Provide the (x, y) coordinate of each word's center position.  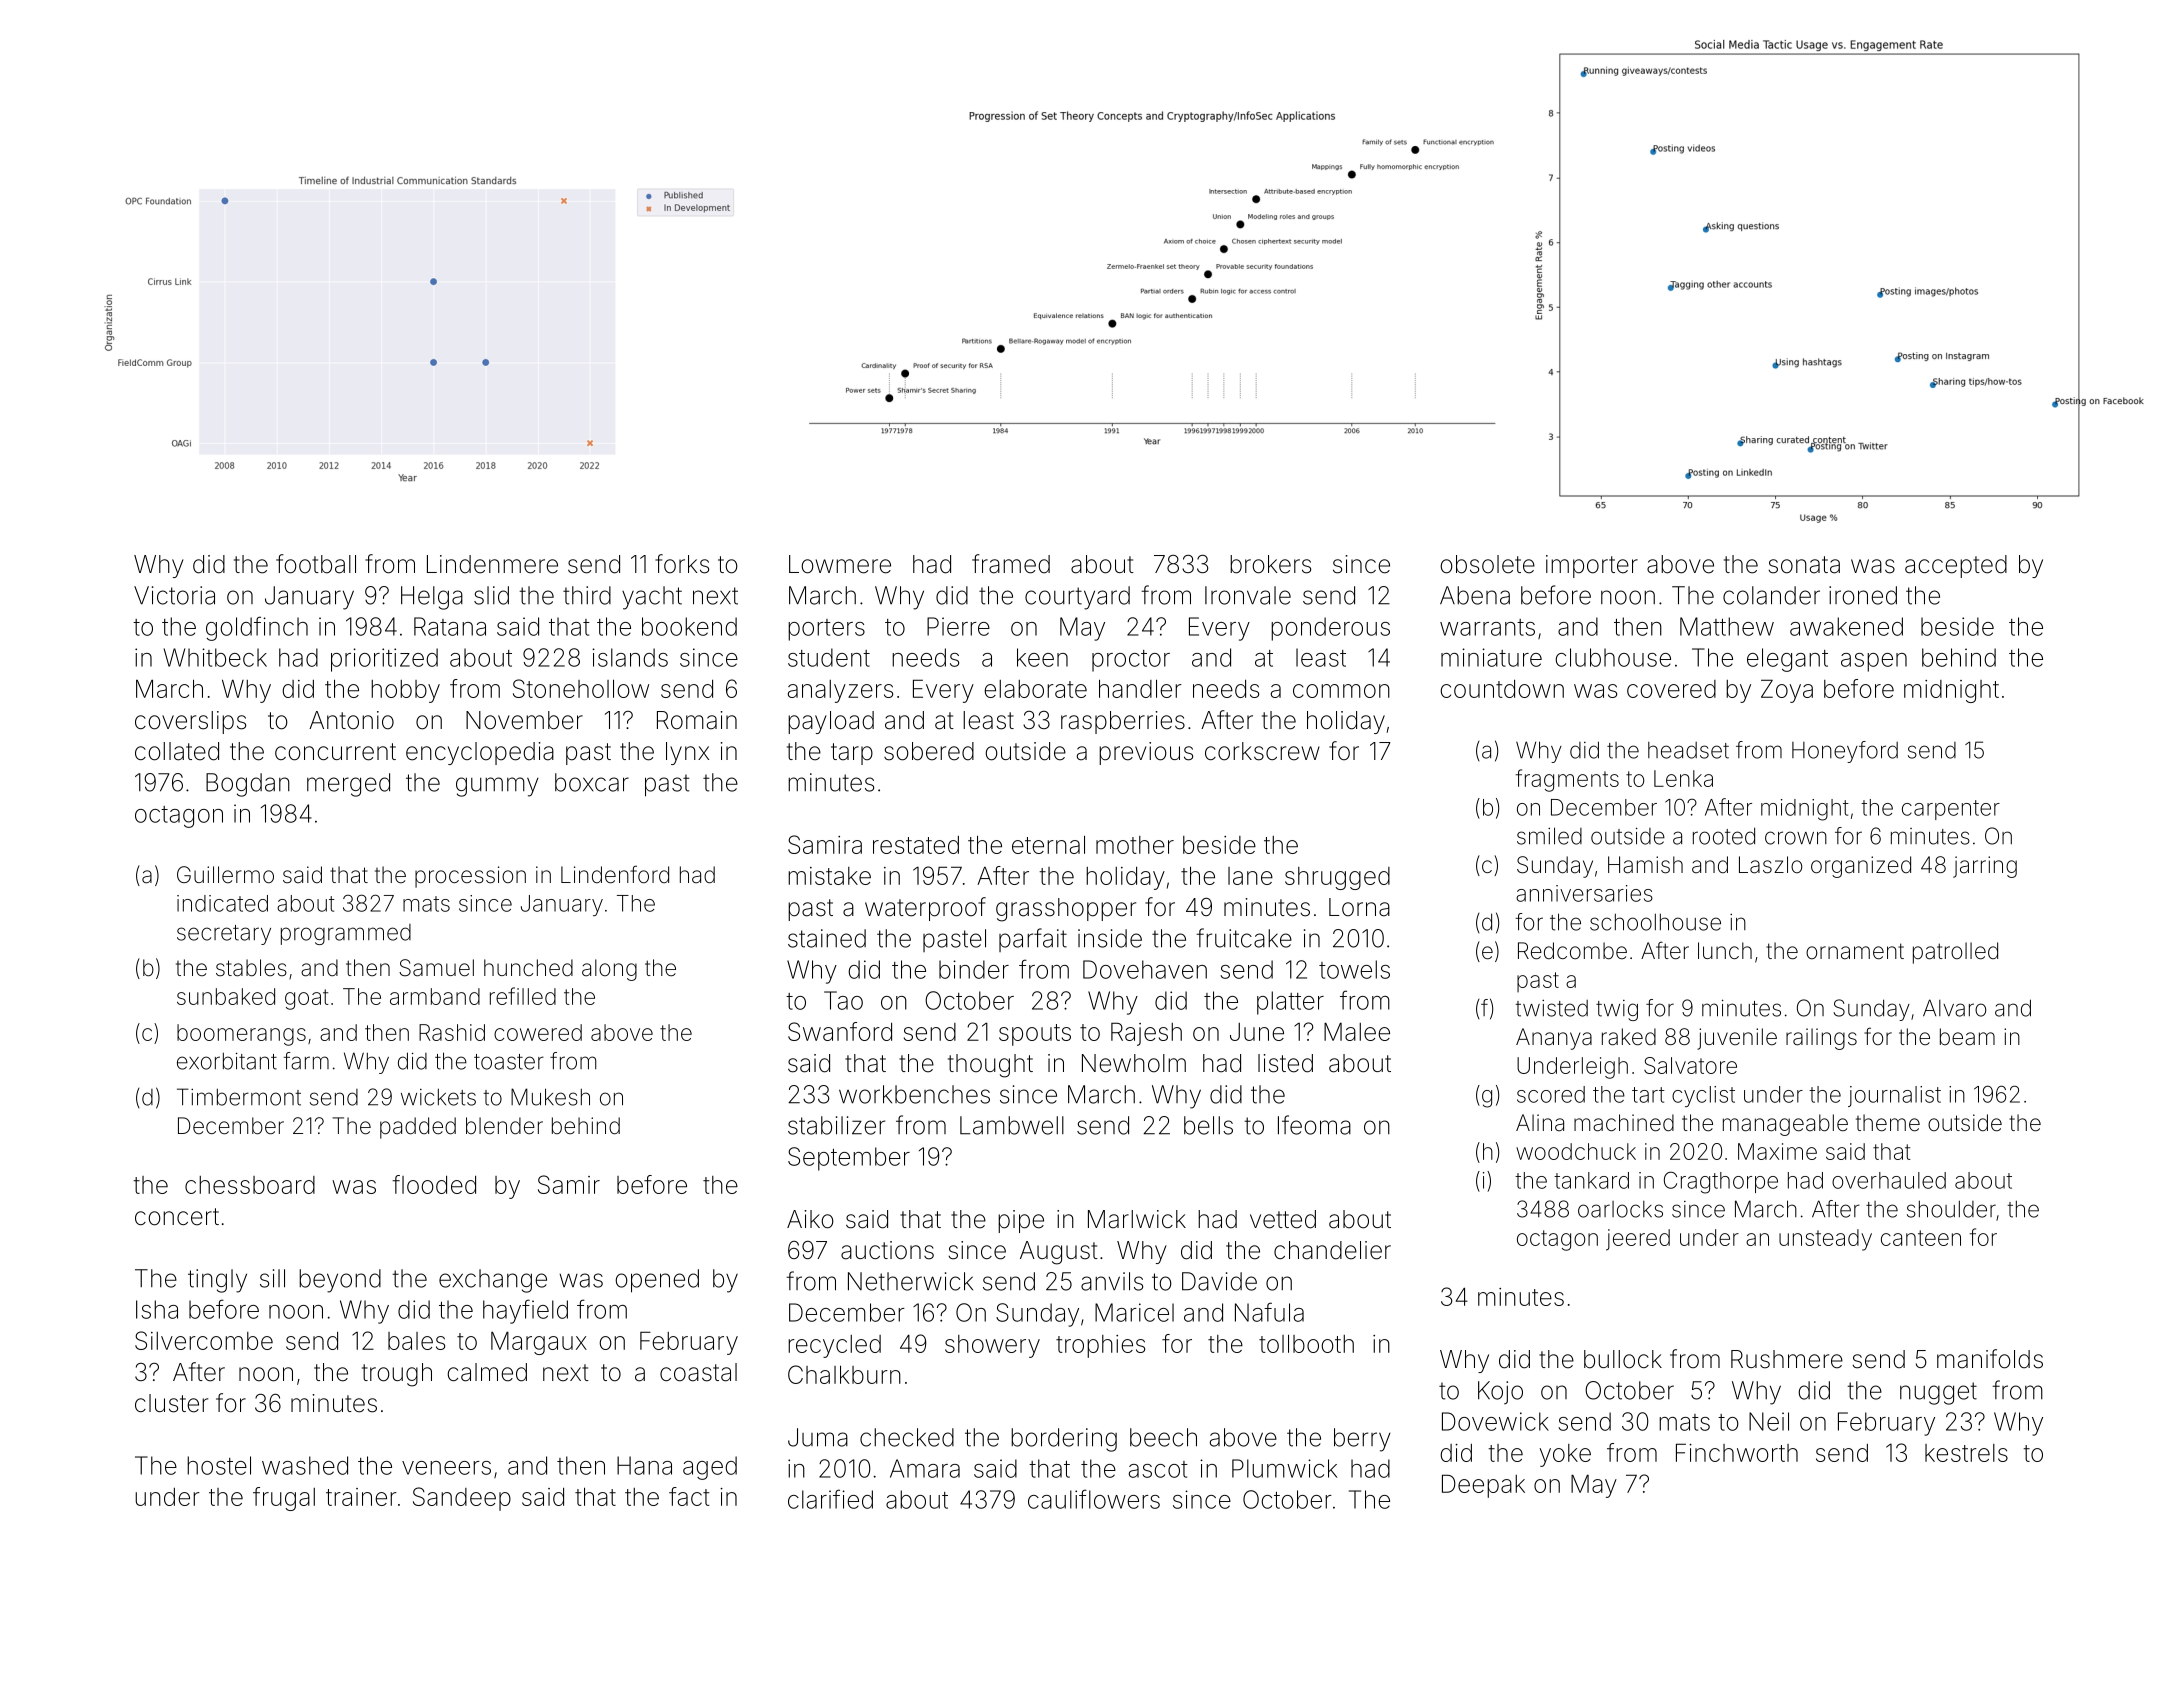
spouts (1035, 1035)
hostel (219, 1465)
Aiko (810, 1219)
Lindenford (615, 874)
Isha (157, 1309)
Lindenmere (492, 564)
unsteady (1825, 1240)
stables (251, 968)
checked (907, 1437)
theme (1888, 1123)
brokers (1270, 564)
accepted (1956, 566)
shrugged (1337, 878)
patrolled (1955, 953)
